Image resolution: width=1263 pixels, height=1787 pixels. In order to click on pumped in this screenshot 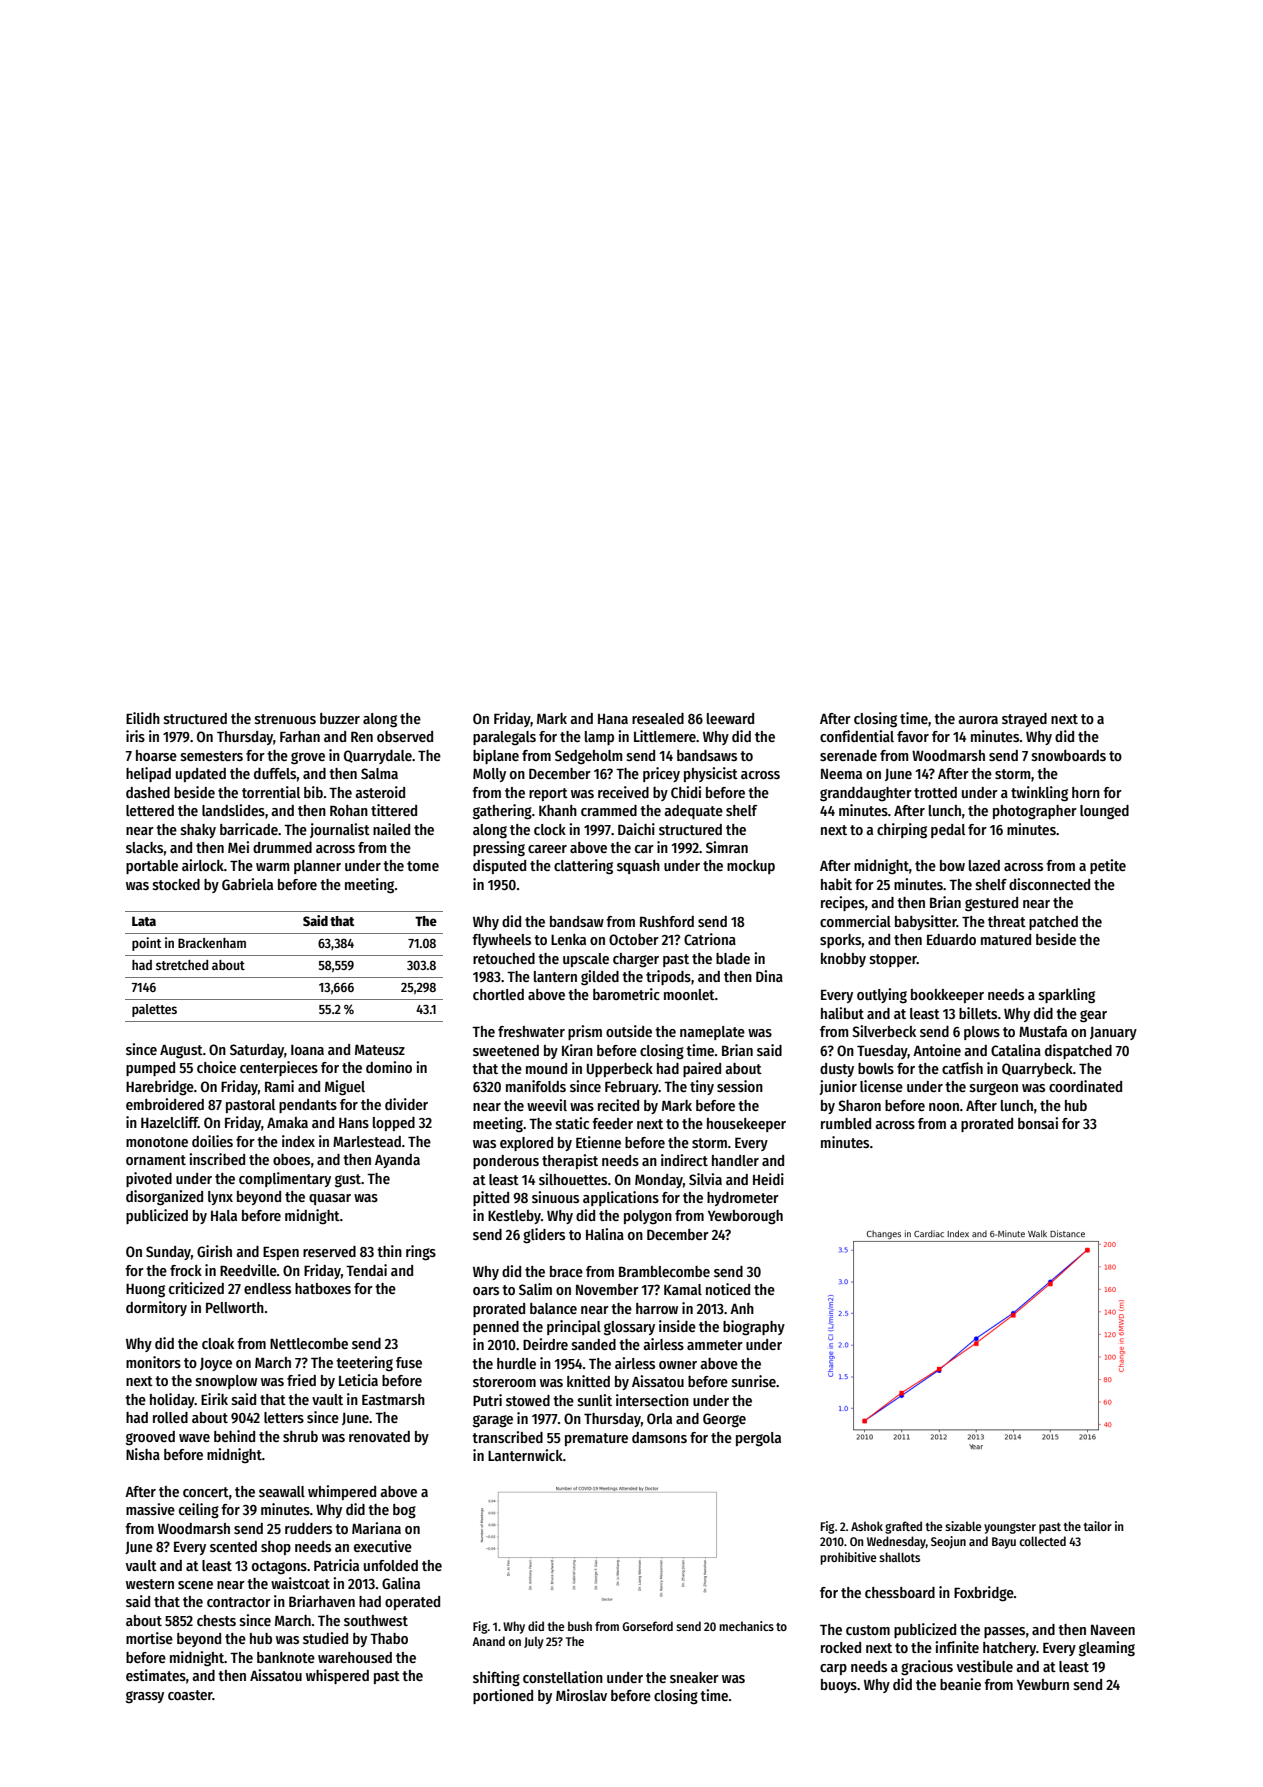, I will do `click(150, 1069)`.
